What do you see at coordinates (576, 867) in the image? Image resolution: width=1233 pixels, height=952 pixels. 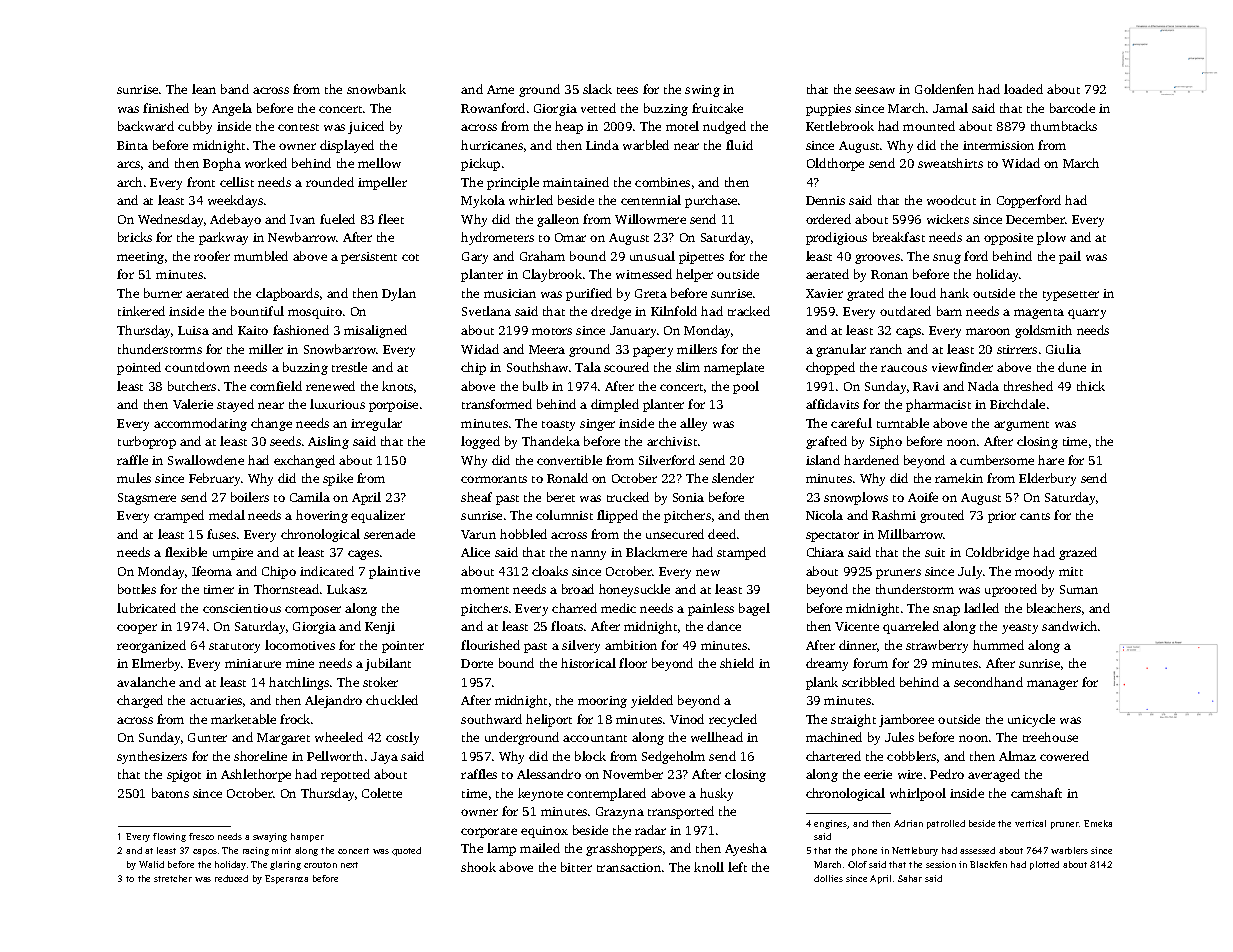 I see `bitter` at bounding box center [576, 867].
